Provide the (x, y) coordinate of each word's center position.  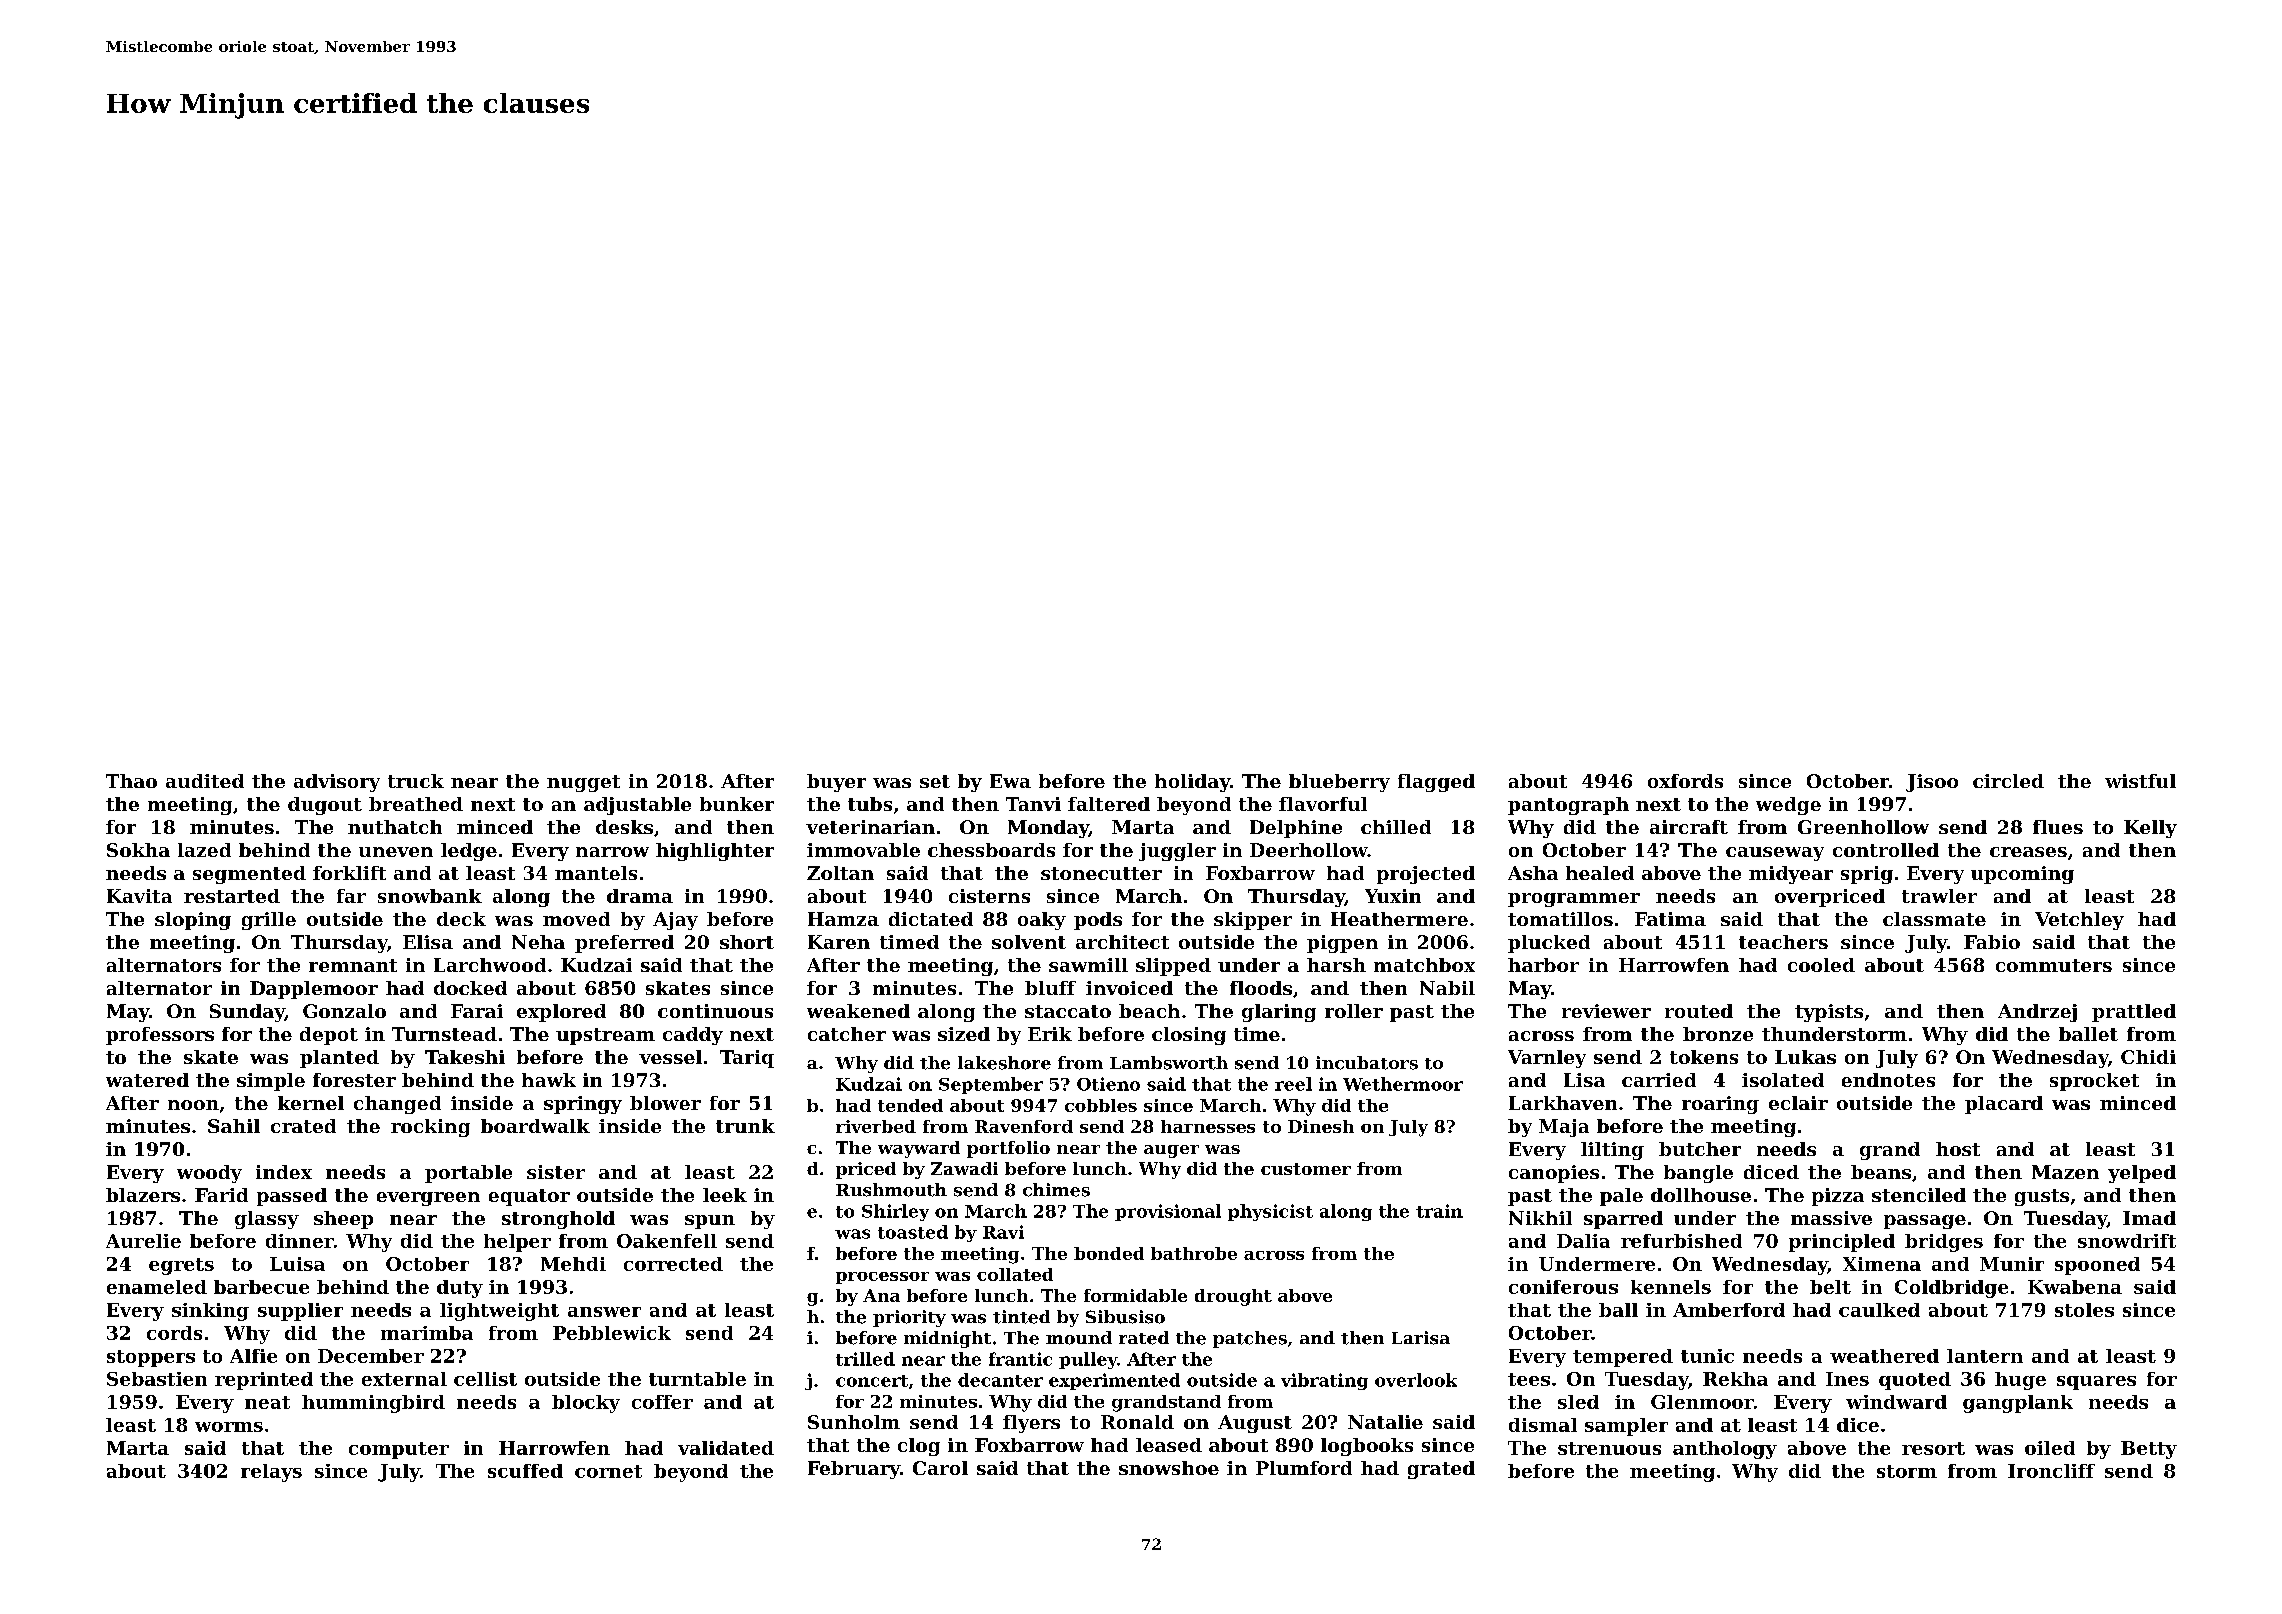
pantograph (1568, 806)
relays (271, 1473)
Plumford (1304, 1468)
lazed (204, 850)
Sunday (247, 1013)
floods (1261, 988)
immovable (863, 850)
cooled (1821, 965)
